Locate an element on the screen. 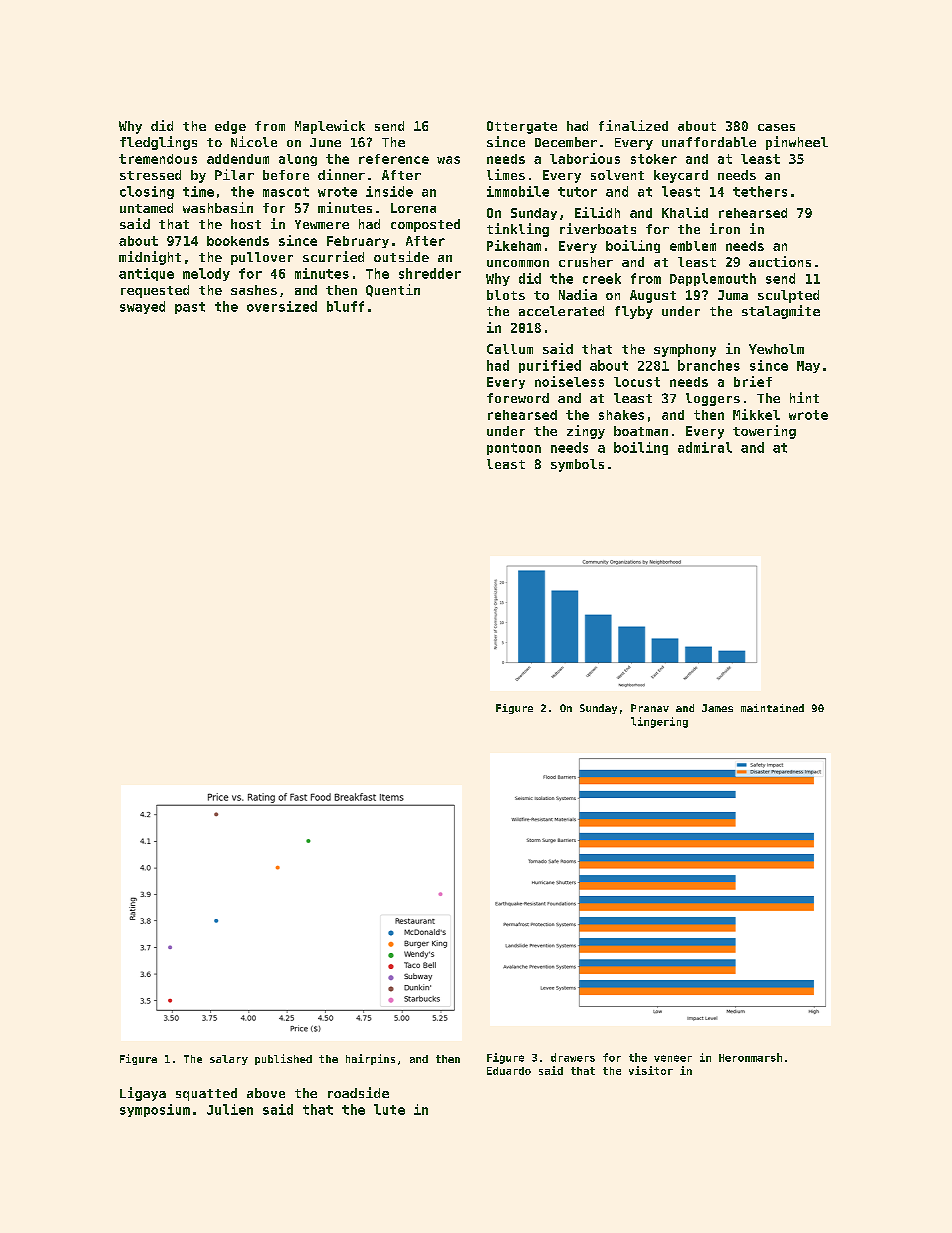 Image resolution: width=952 pixels, height=1233 pixels. edge is located at coordinates (230, 127).
